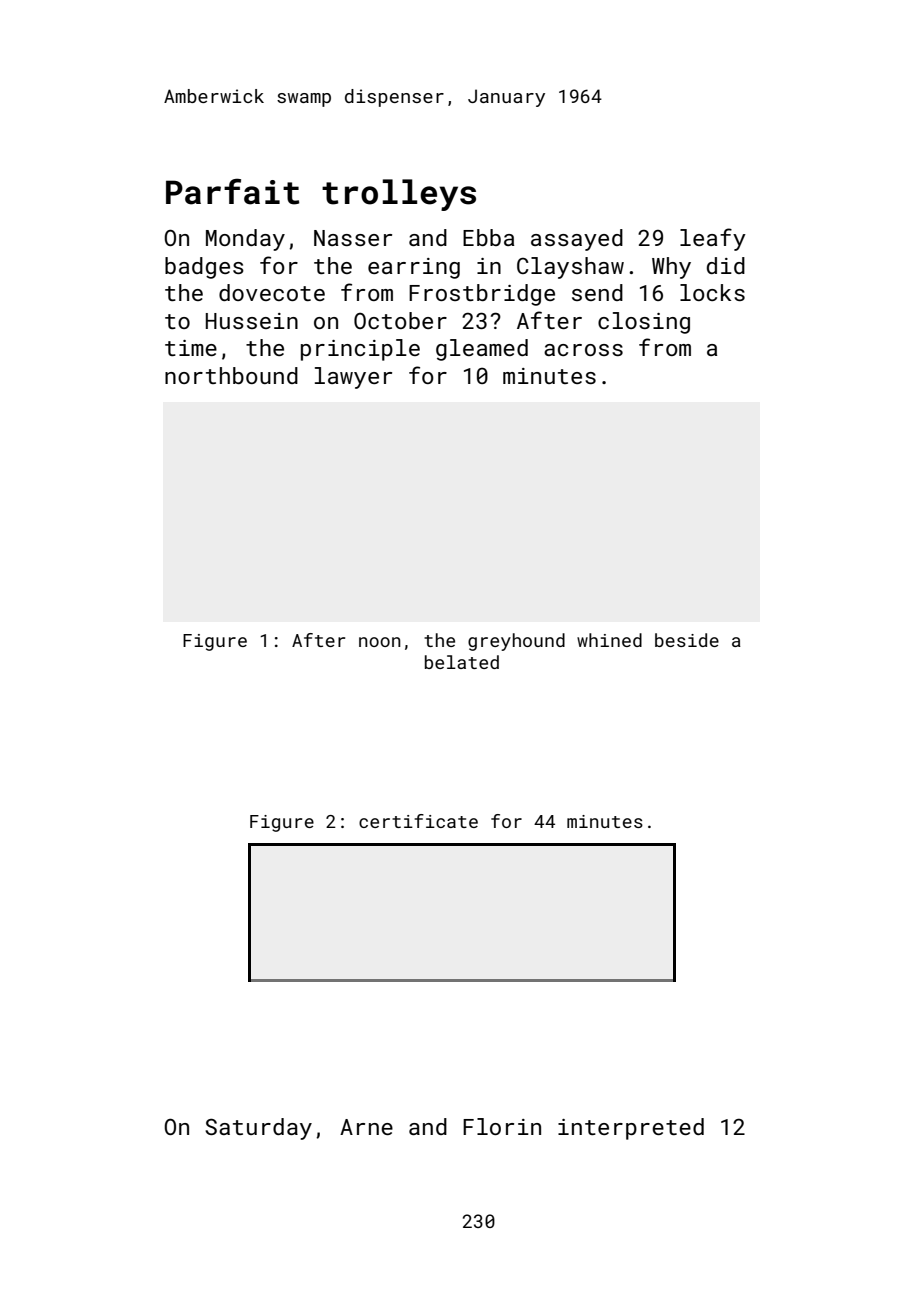 This page has width=924, height=1311. What do you see at coordinates (353, 238) in the page?
I see `Nasser` at bounding box center [353, 238].
